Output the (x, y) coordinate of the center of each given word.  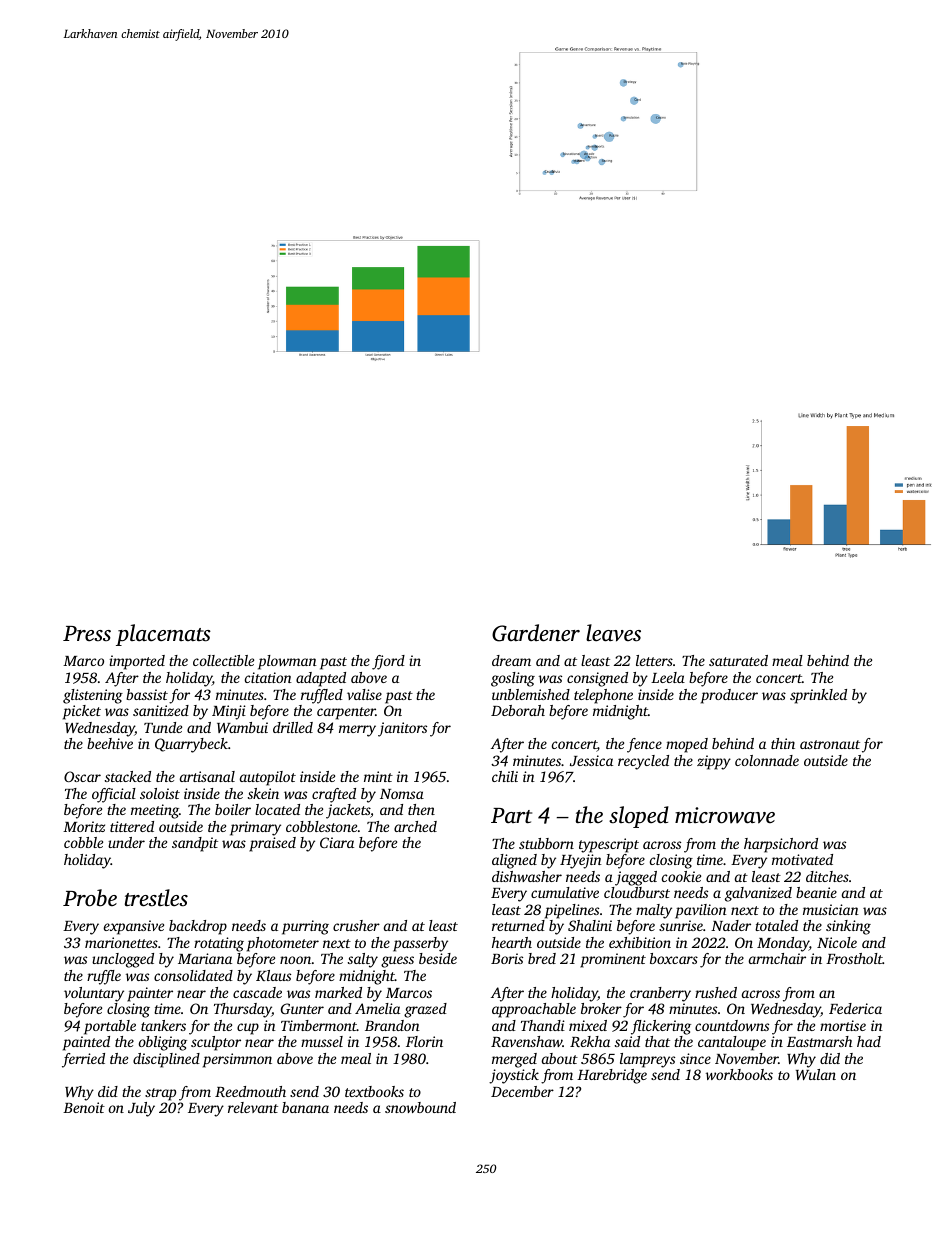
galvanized (758, 894)
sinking (848, 927)
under (126, 842)
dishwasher (527, 876)
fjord (388, 662)
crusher (356, 925)
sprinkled (818, 696)
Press (87, 633)
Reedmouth (250, 1091)
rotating (219, 944)
